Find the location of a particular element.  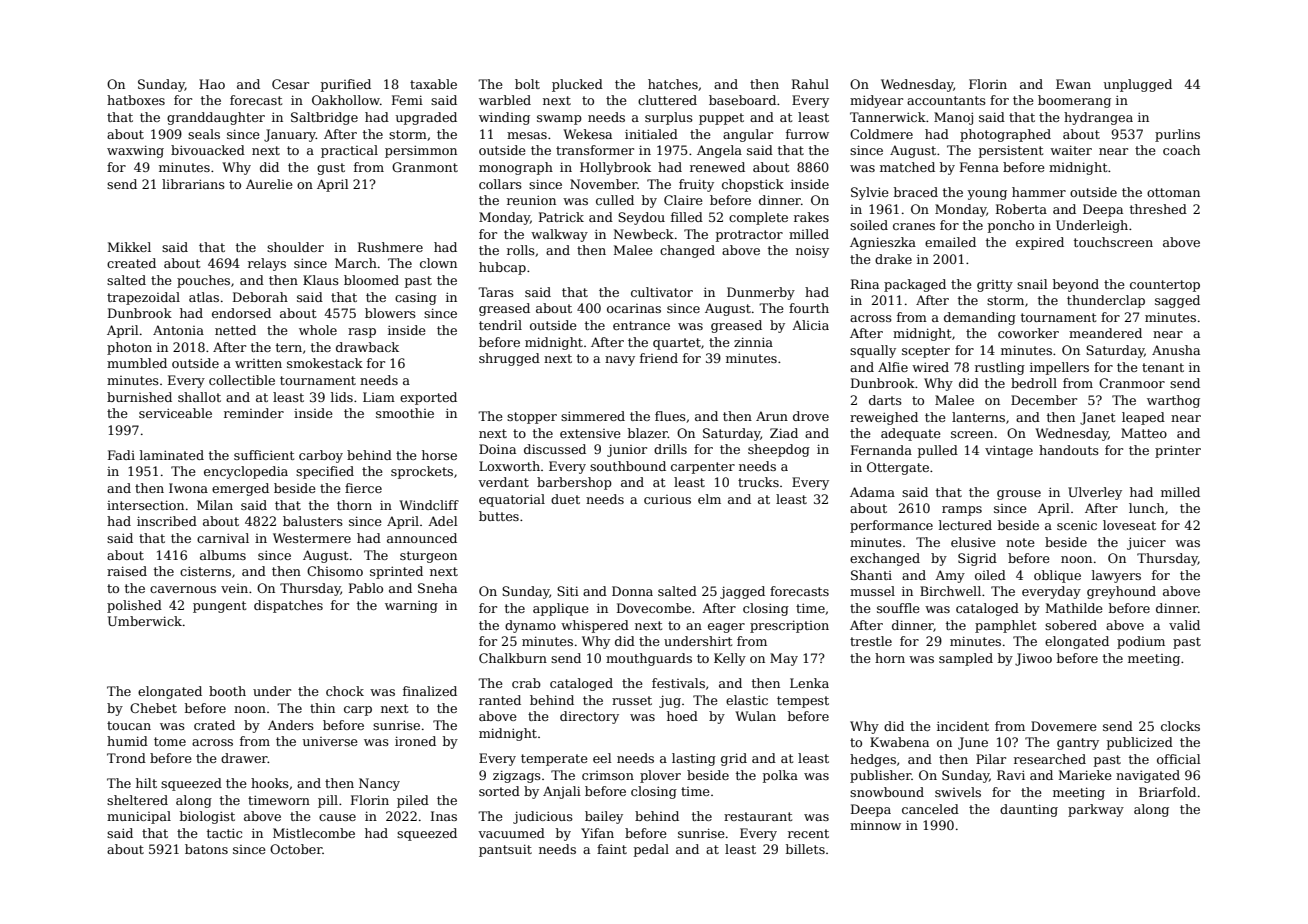

duet is located at coordinates (565, 499).
